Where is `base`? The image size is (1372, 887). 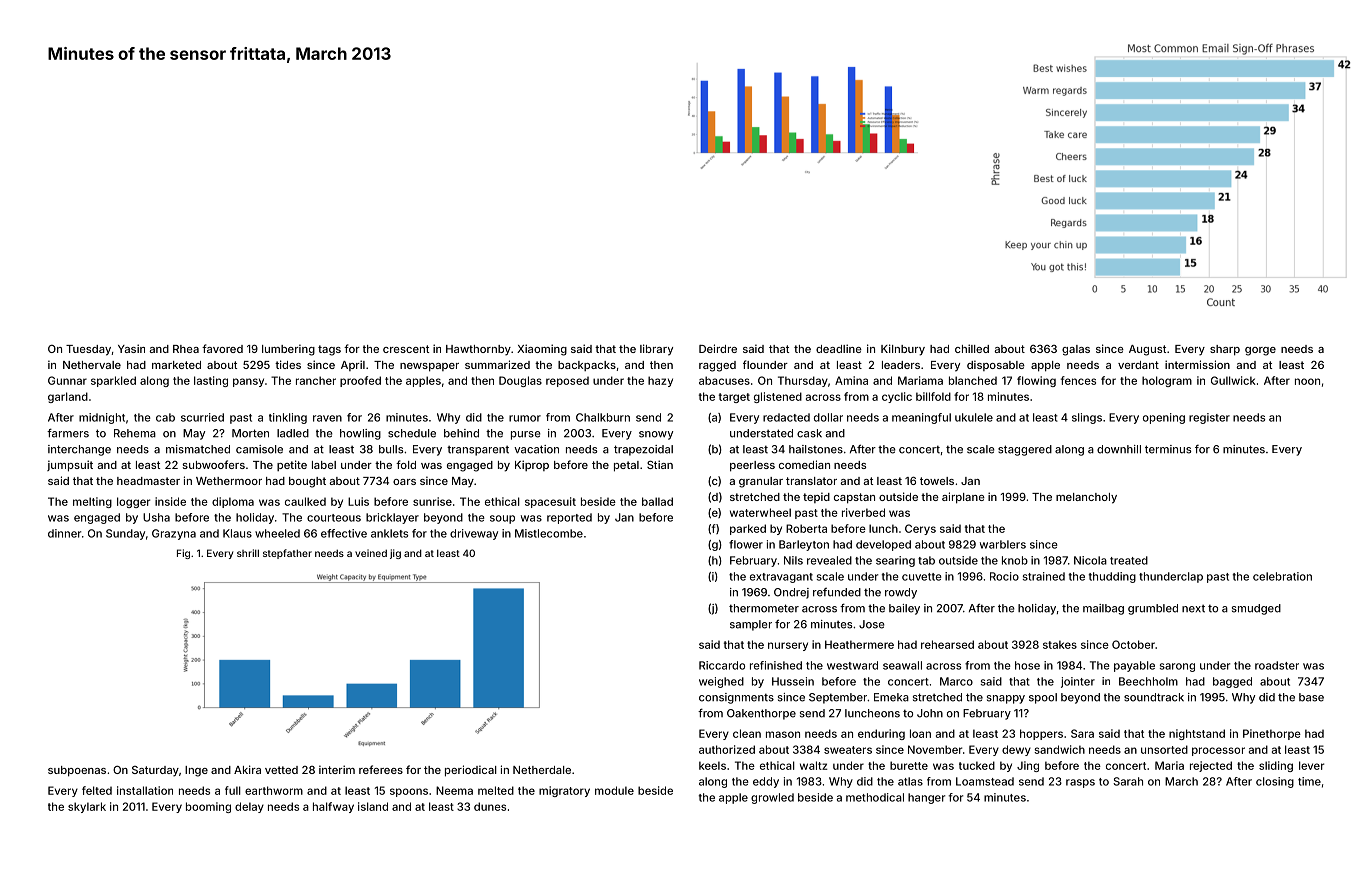
base is located at coordinates (1311, 697).
